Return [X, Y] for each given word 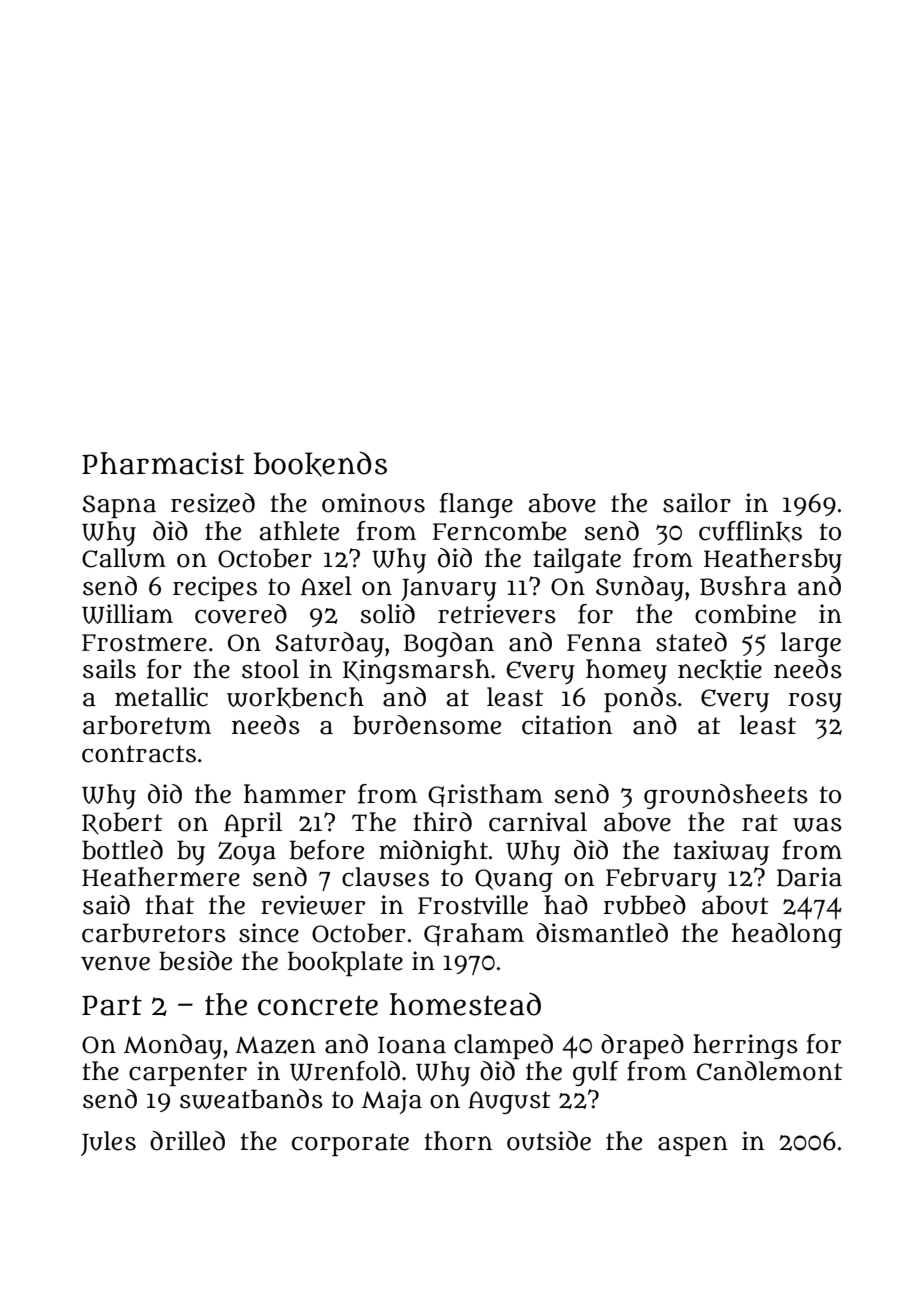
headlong [787, 935]
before [326, 850]
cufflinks [750, 531]
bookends [320, 464]
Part [112, 1005]
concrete [318, 1005]
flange [476, 505]
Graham [474, 934]
